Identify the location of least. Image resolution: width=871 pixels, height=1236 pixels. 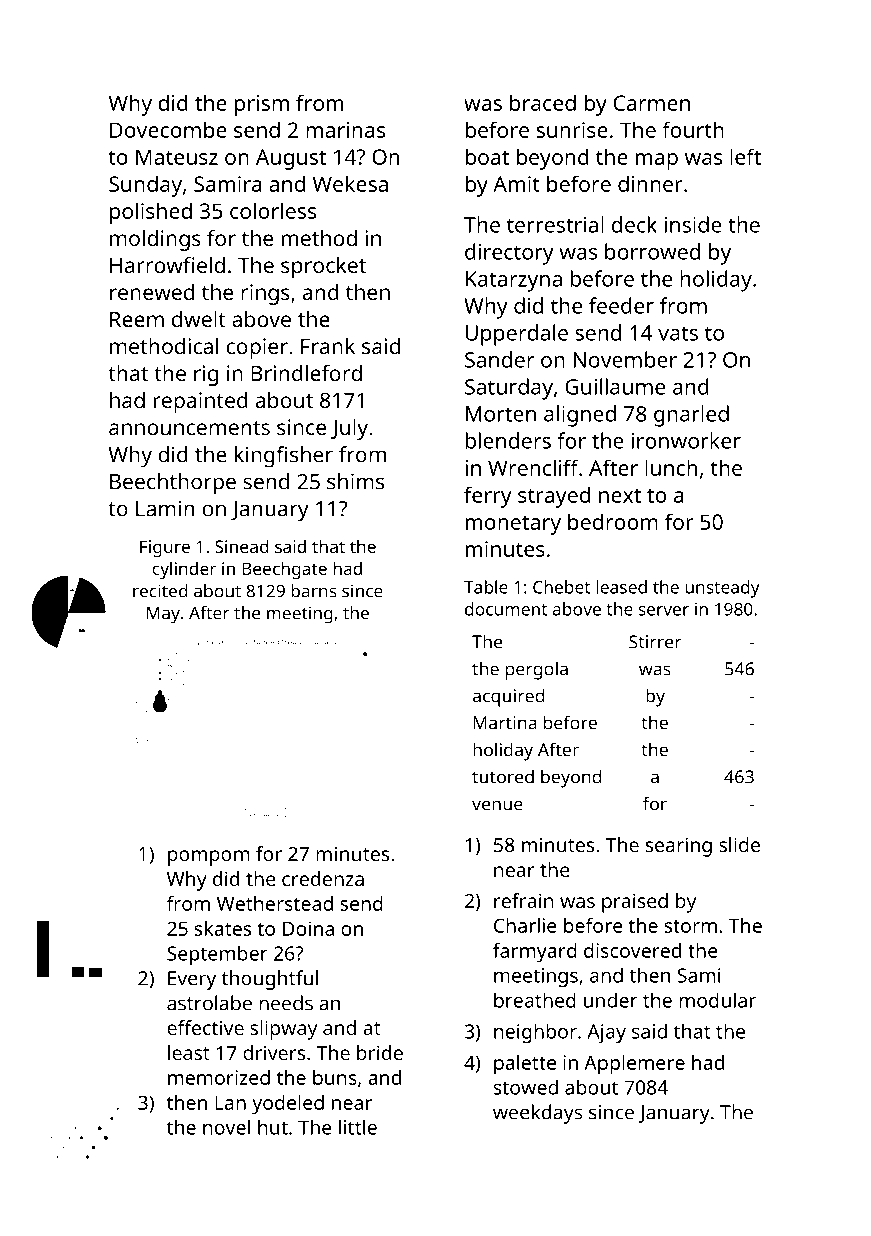
(189, 1052).
